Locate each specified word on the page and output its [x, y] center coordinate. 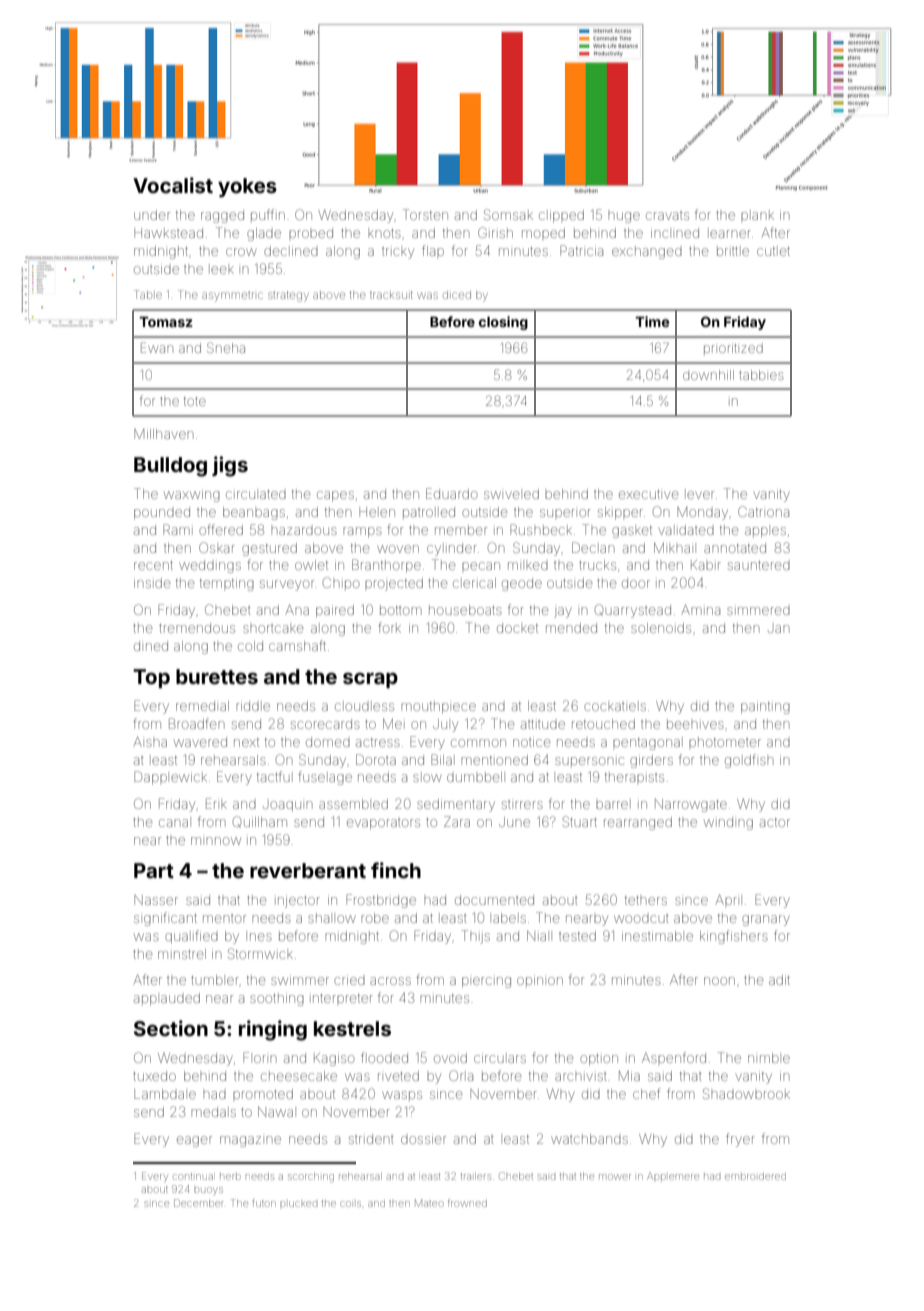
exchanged [647, 253]
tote [195, 401]
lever [700, 495]
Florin [259, 1057]
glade [264, 234]
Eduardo [451, 493]
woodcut [641, 919]
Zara [457, 821]
